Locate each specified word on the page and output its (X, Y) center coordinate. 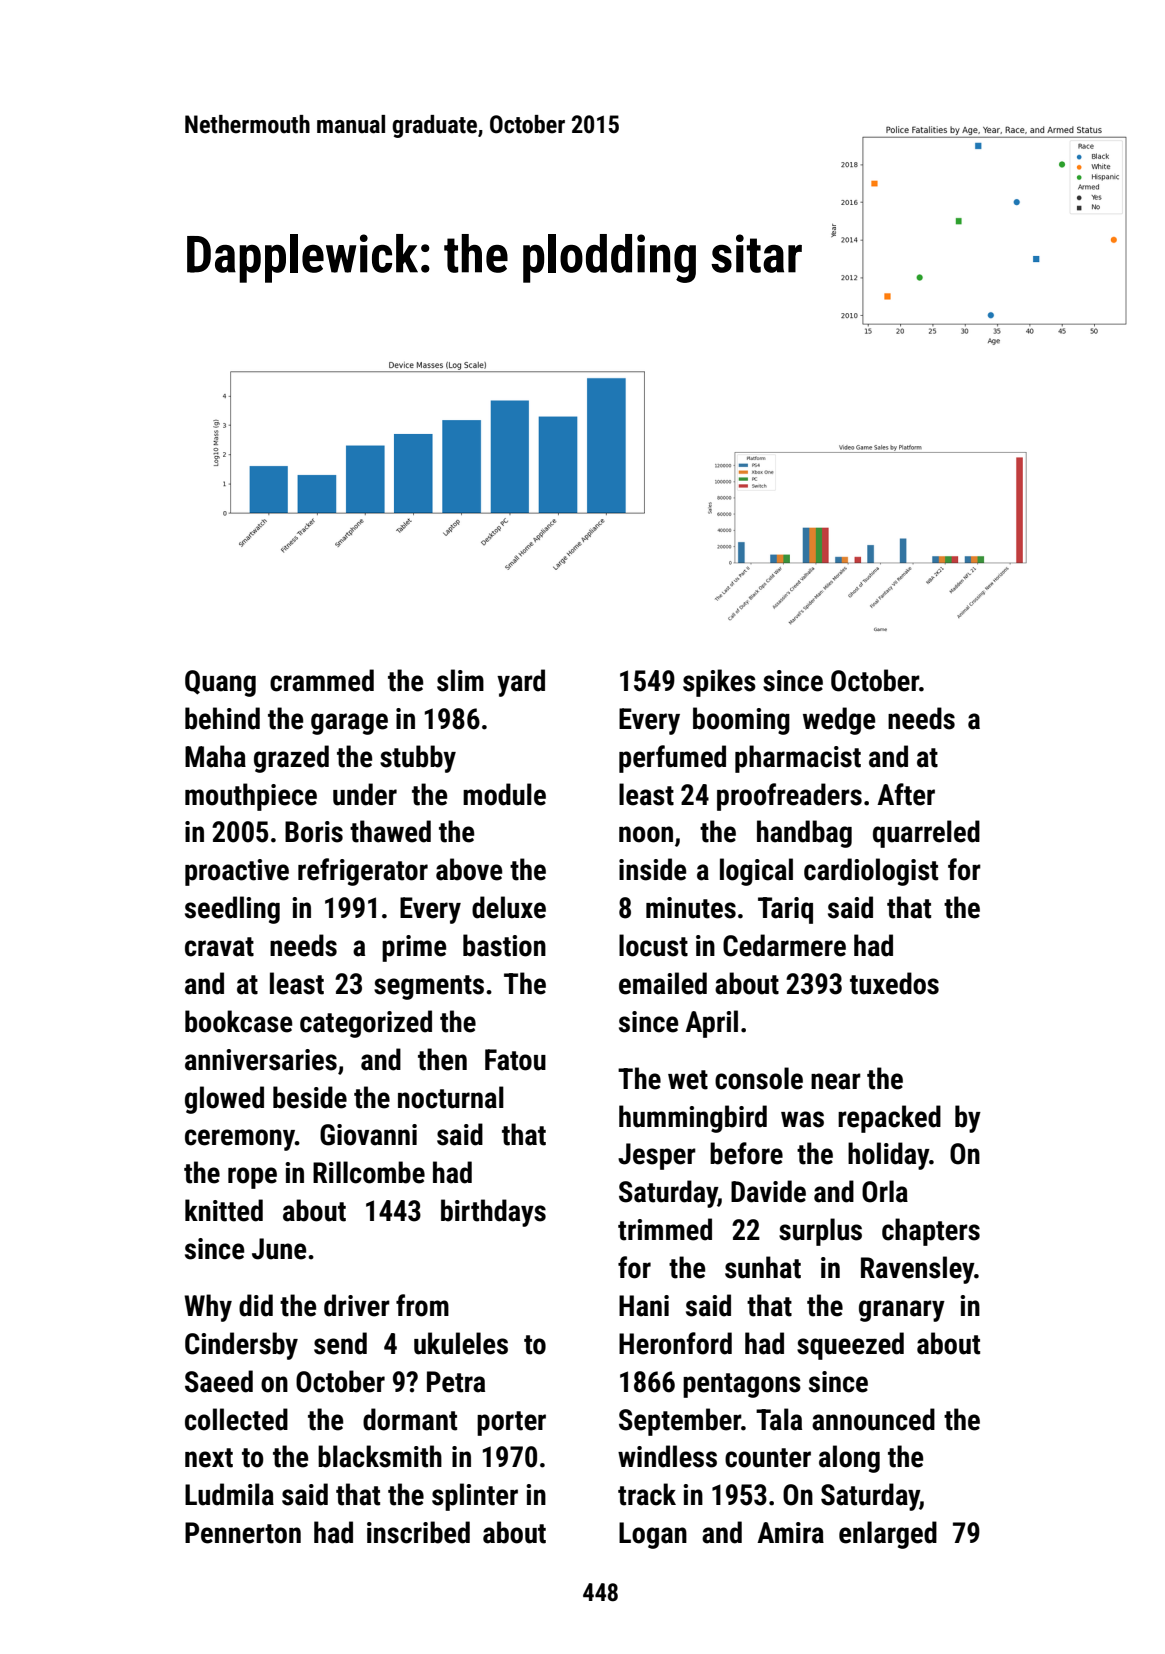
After (906, 794)
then (442, 1059)
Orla (885, 1191)
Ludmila (229, 1494)
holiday (888, 1156)
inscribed (418, 1532)
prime (414, 948)
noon (646, 834)
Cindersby (241, 1346)
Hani (644, 1306)
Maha (215, 756)
